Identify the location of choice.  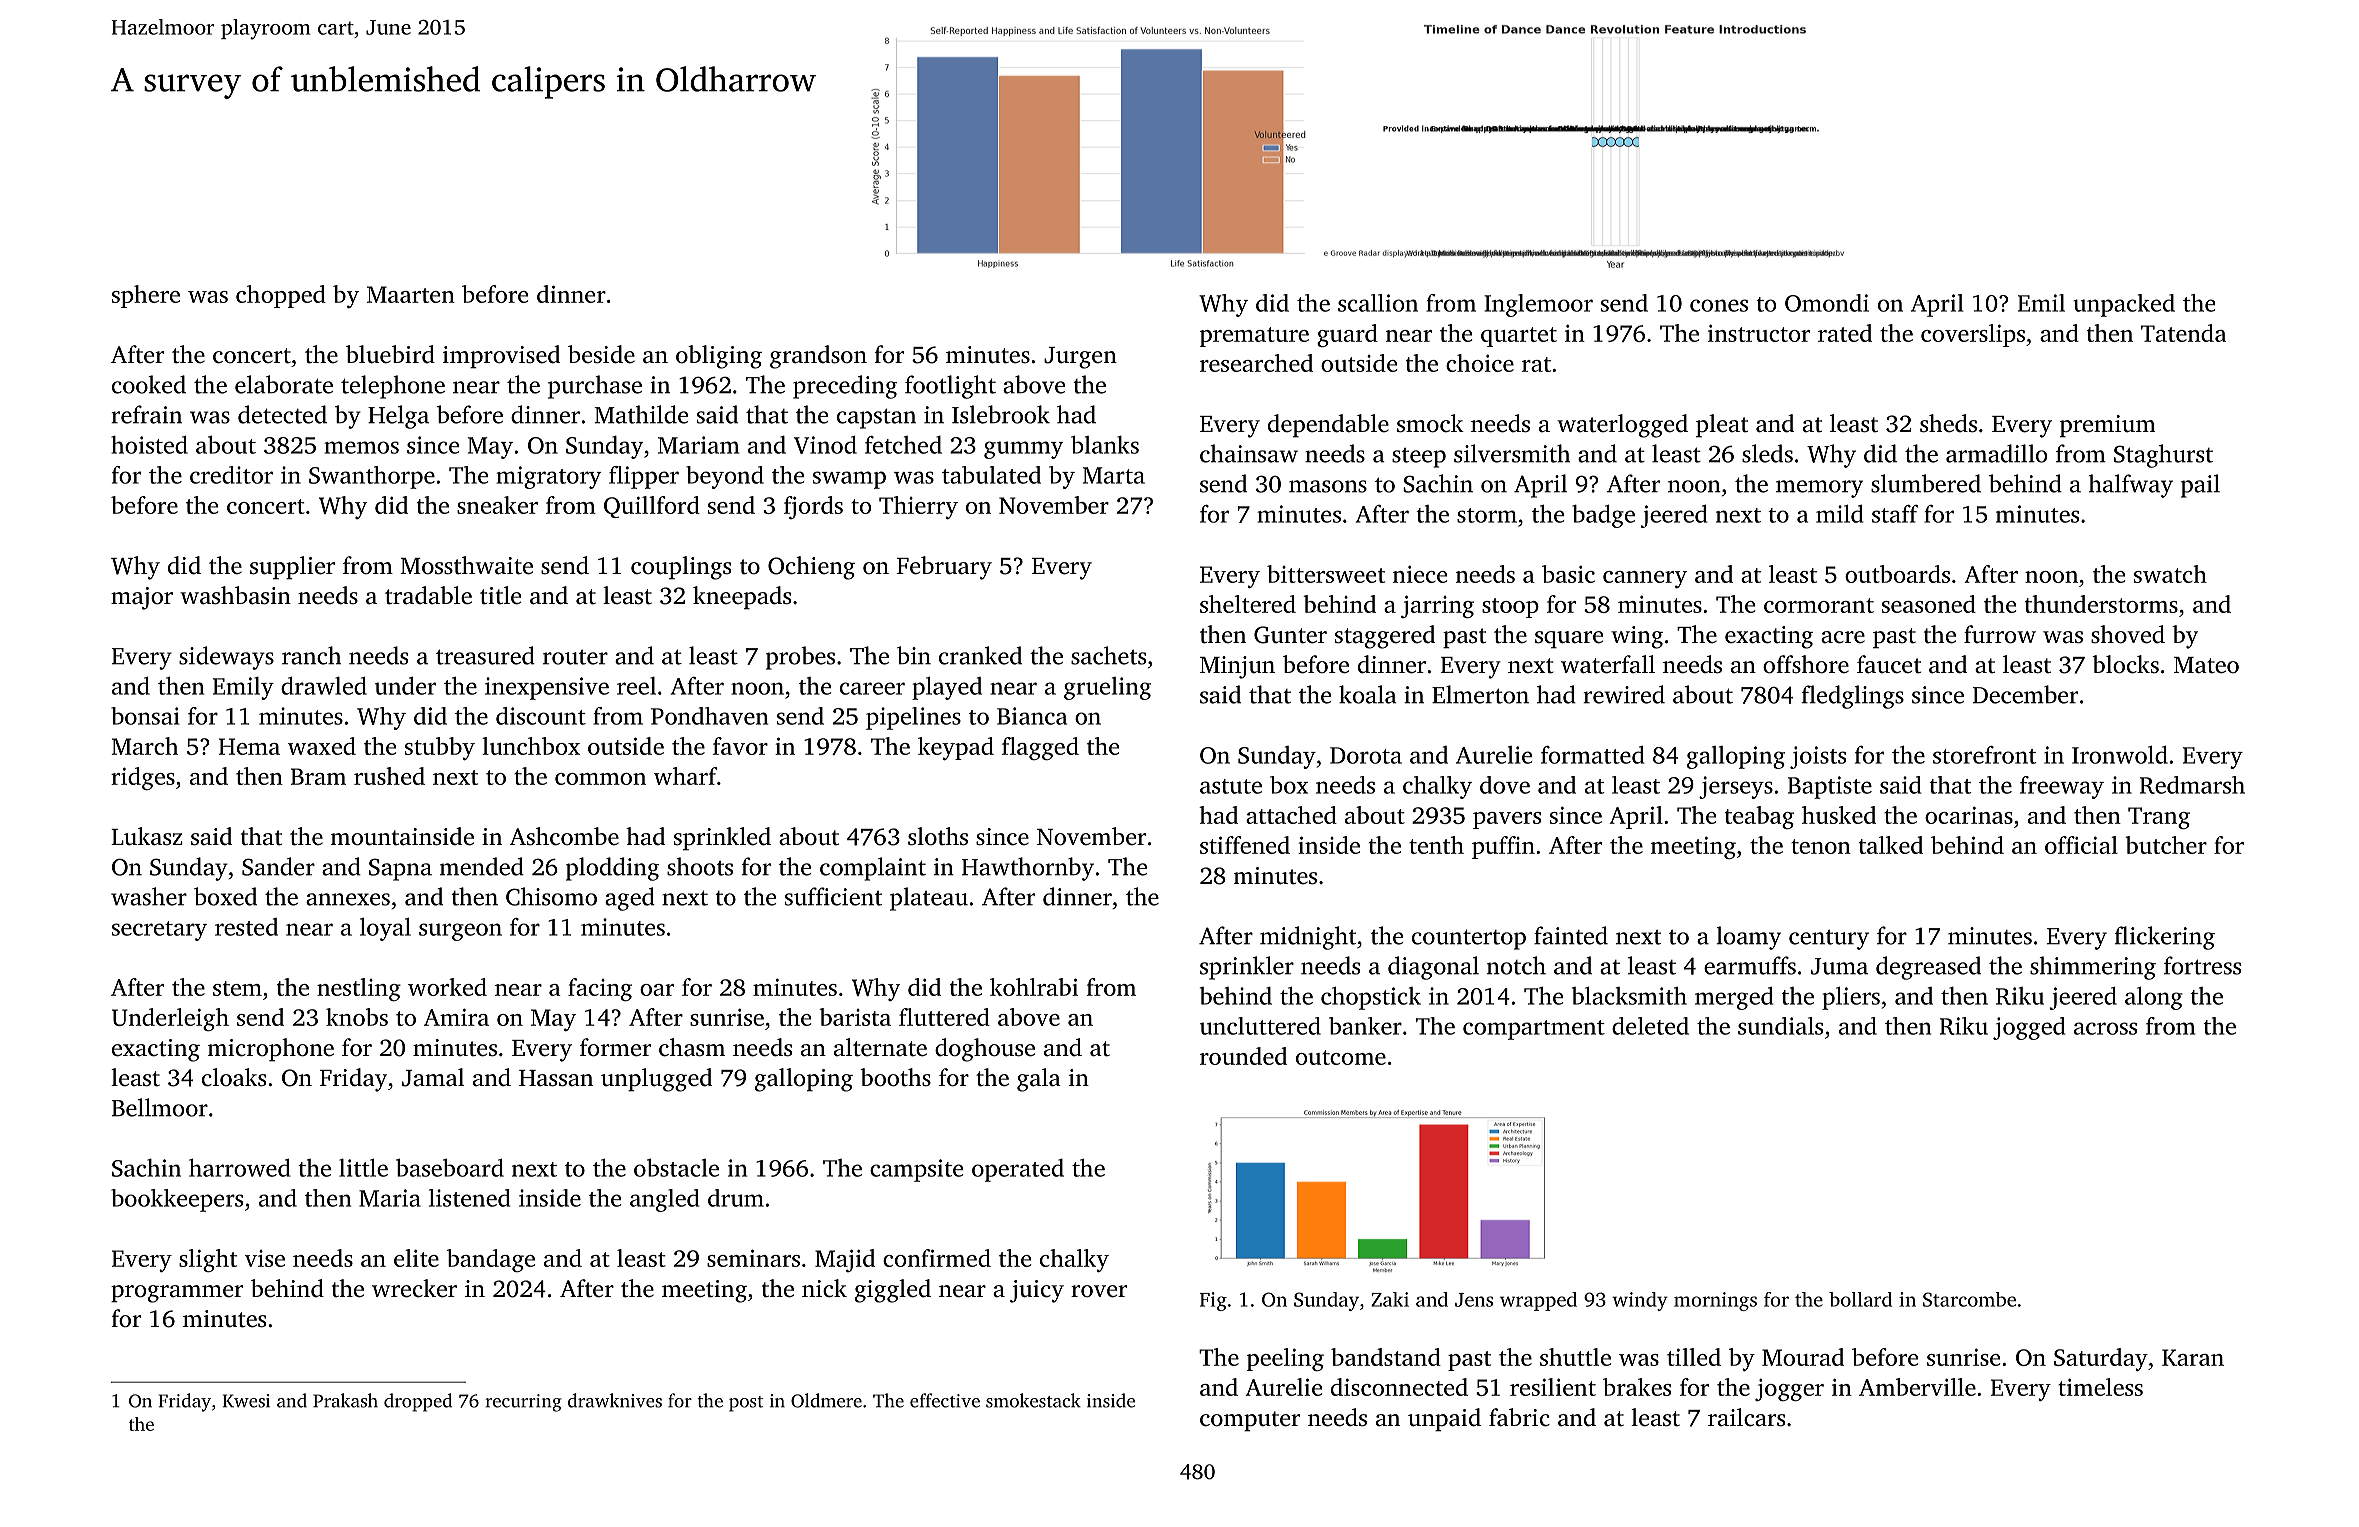
(1480, 363).
